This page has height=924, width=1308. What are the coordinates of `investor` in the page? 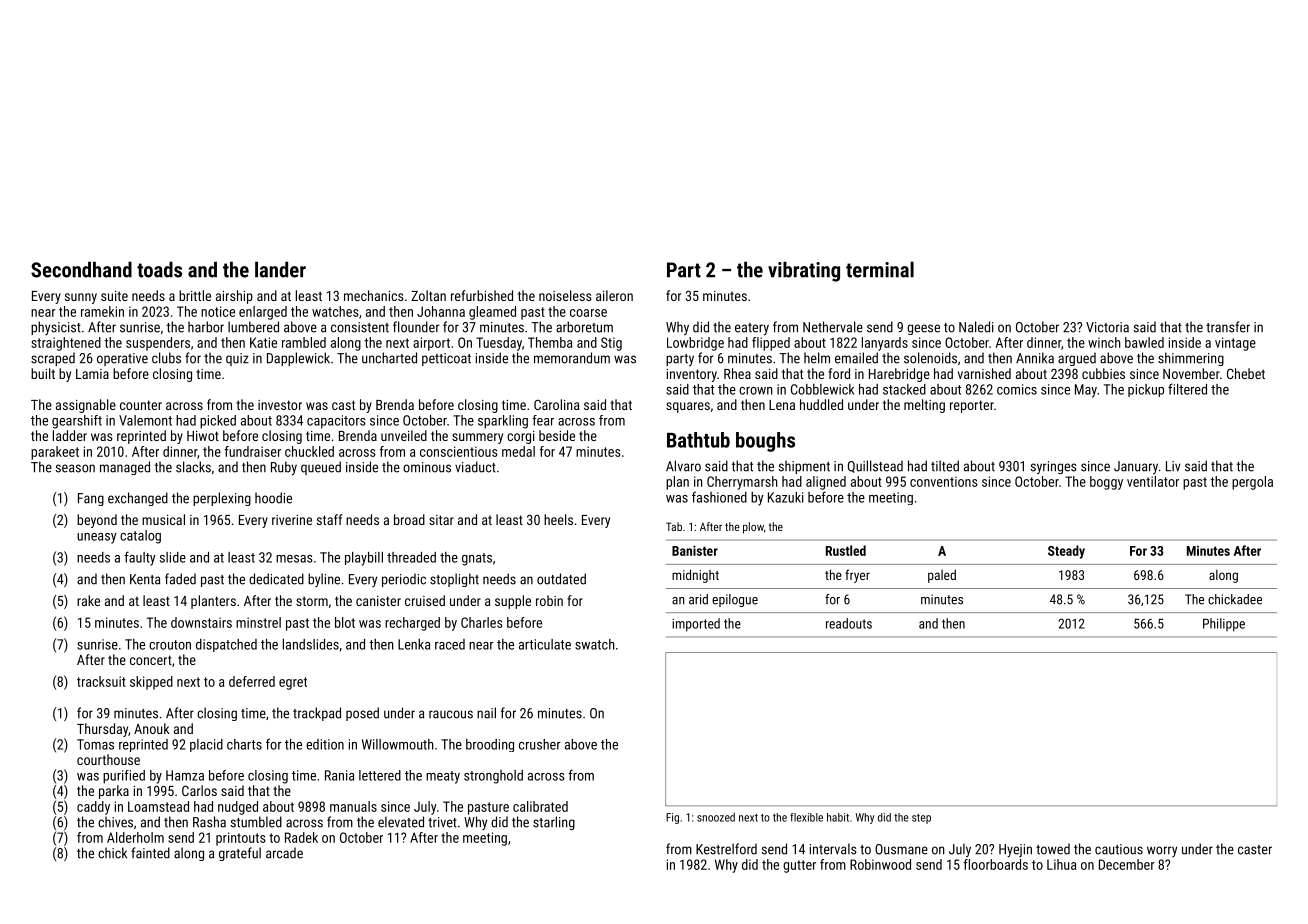 It's located at (280, 405).
